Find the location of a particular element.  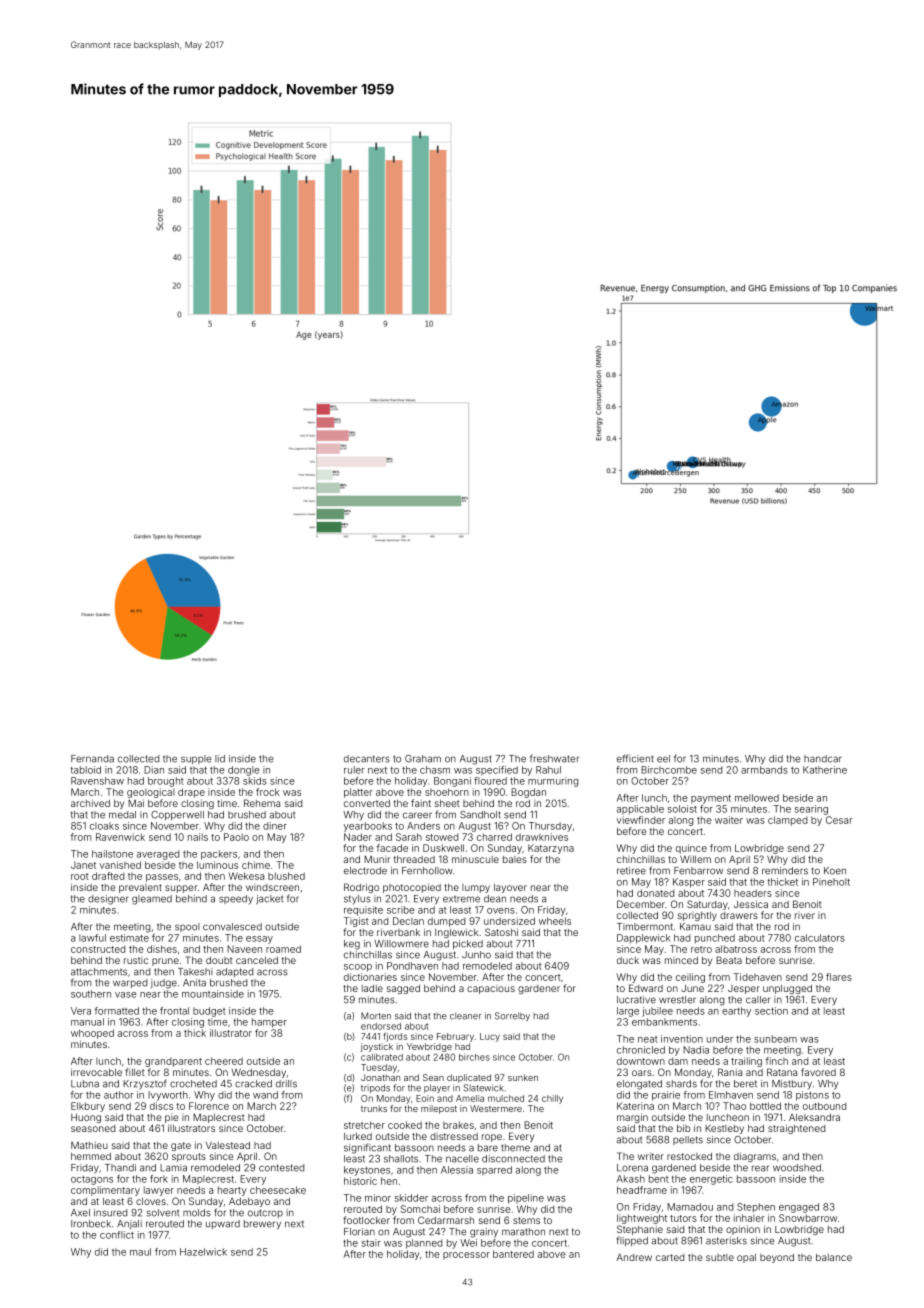

octagons is located at coordinates (92, 1180).
